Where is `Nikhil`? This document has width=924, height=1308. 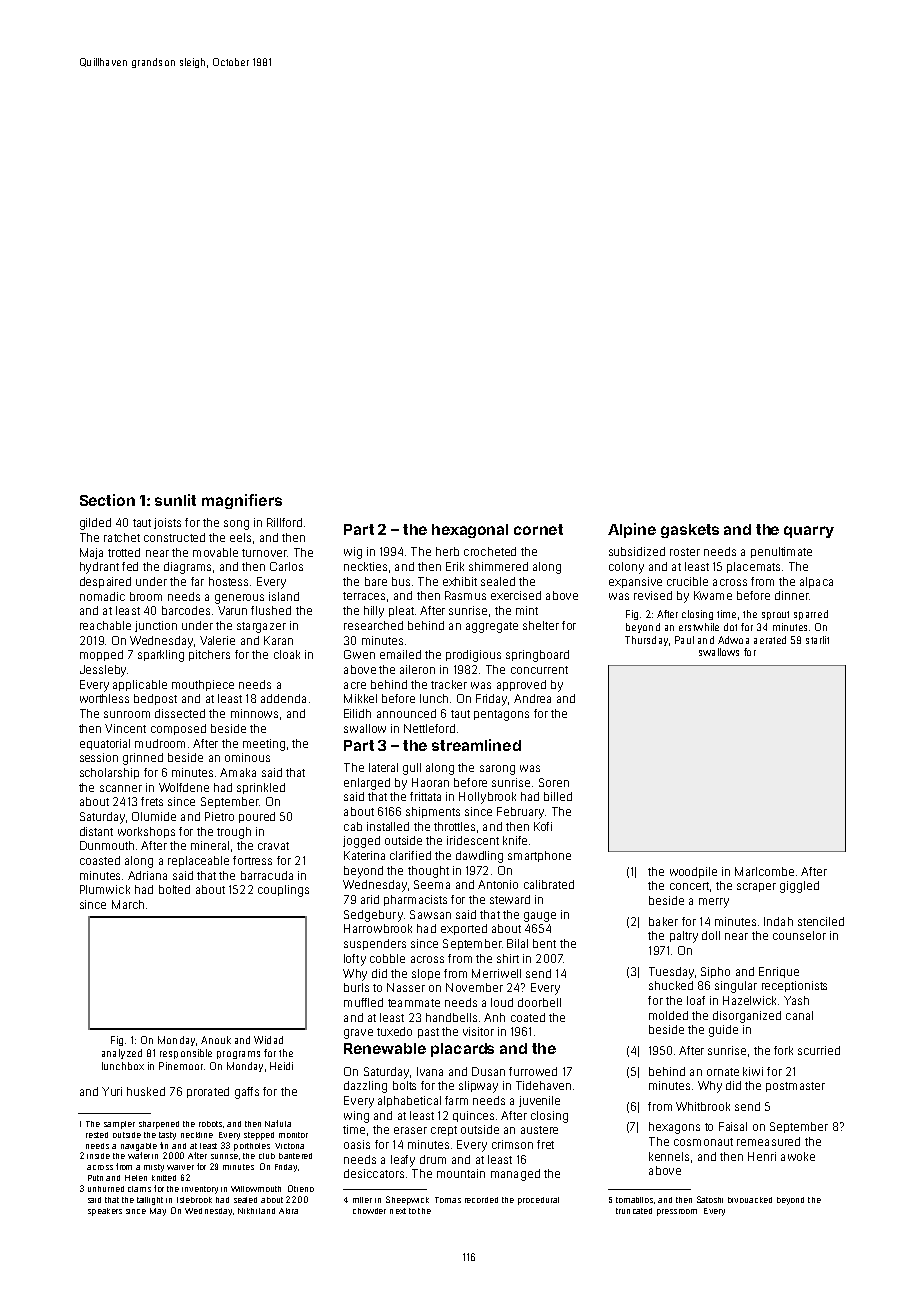 Nikhil is located at coordinates (249, 1211).
